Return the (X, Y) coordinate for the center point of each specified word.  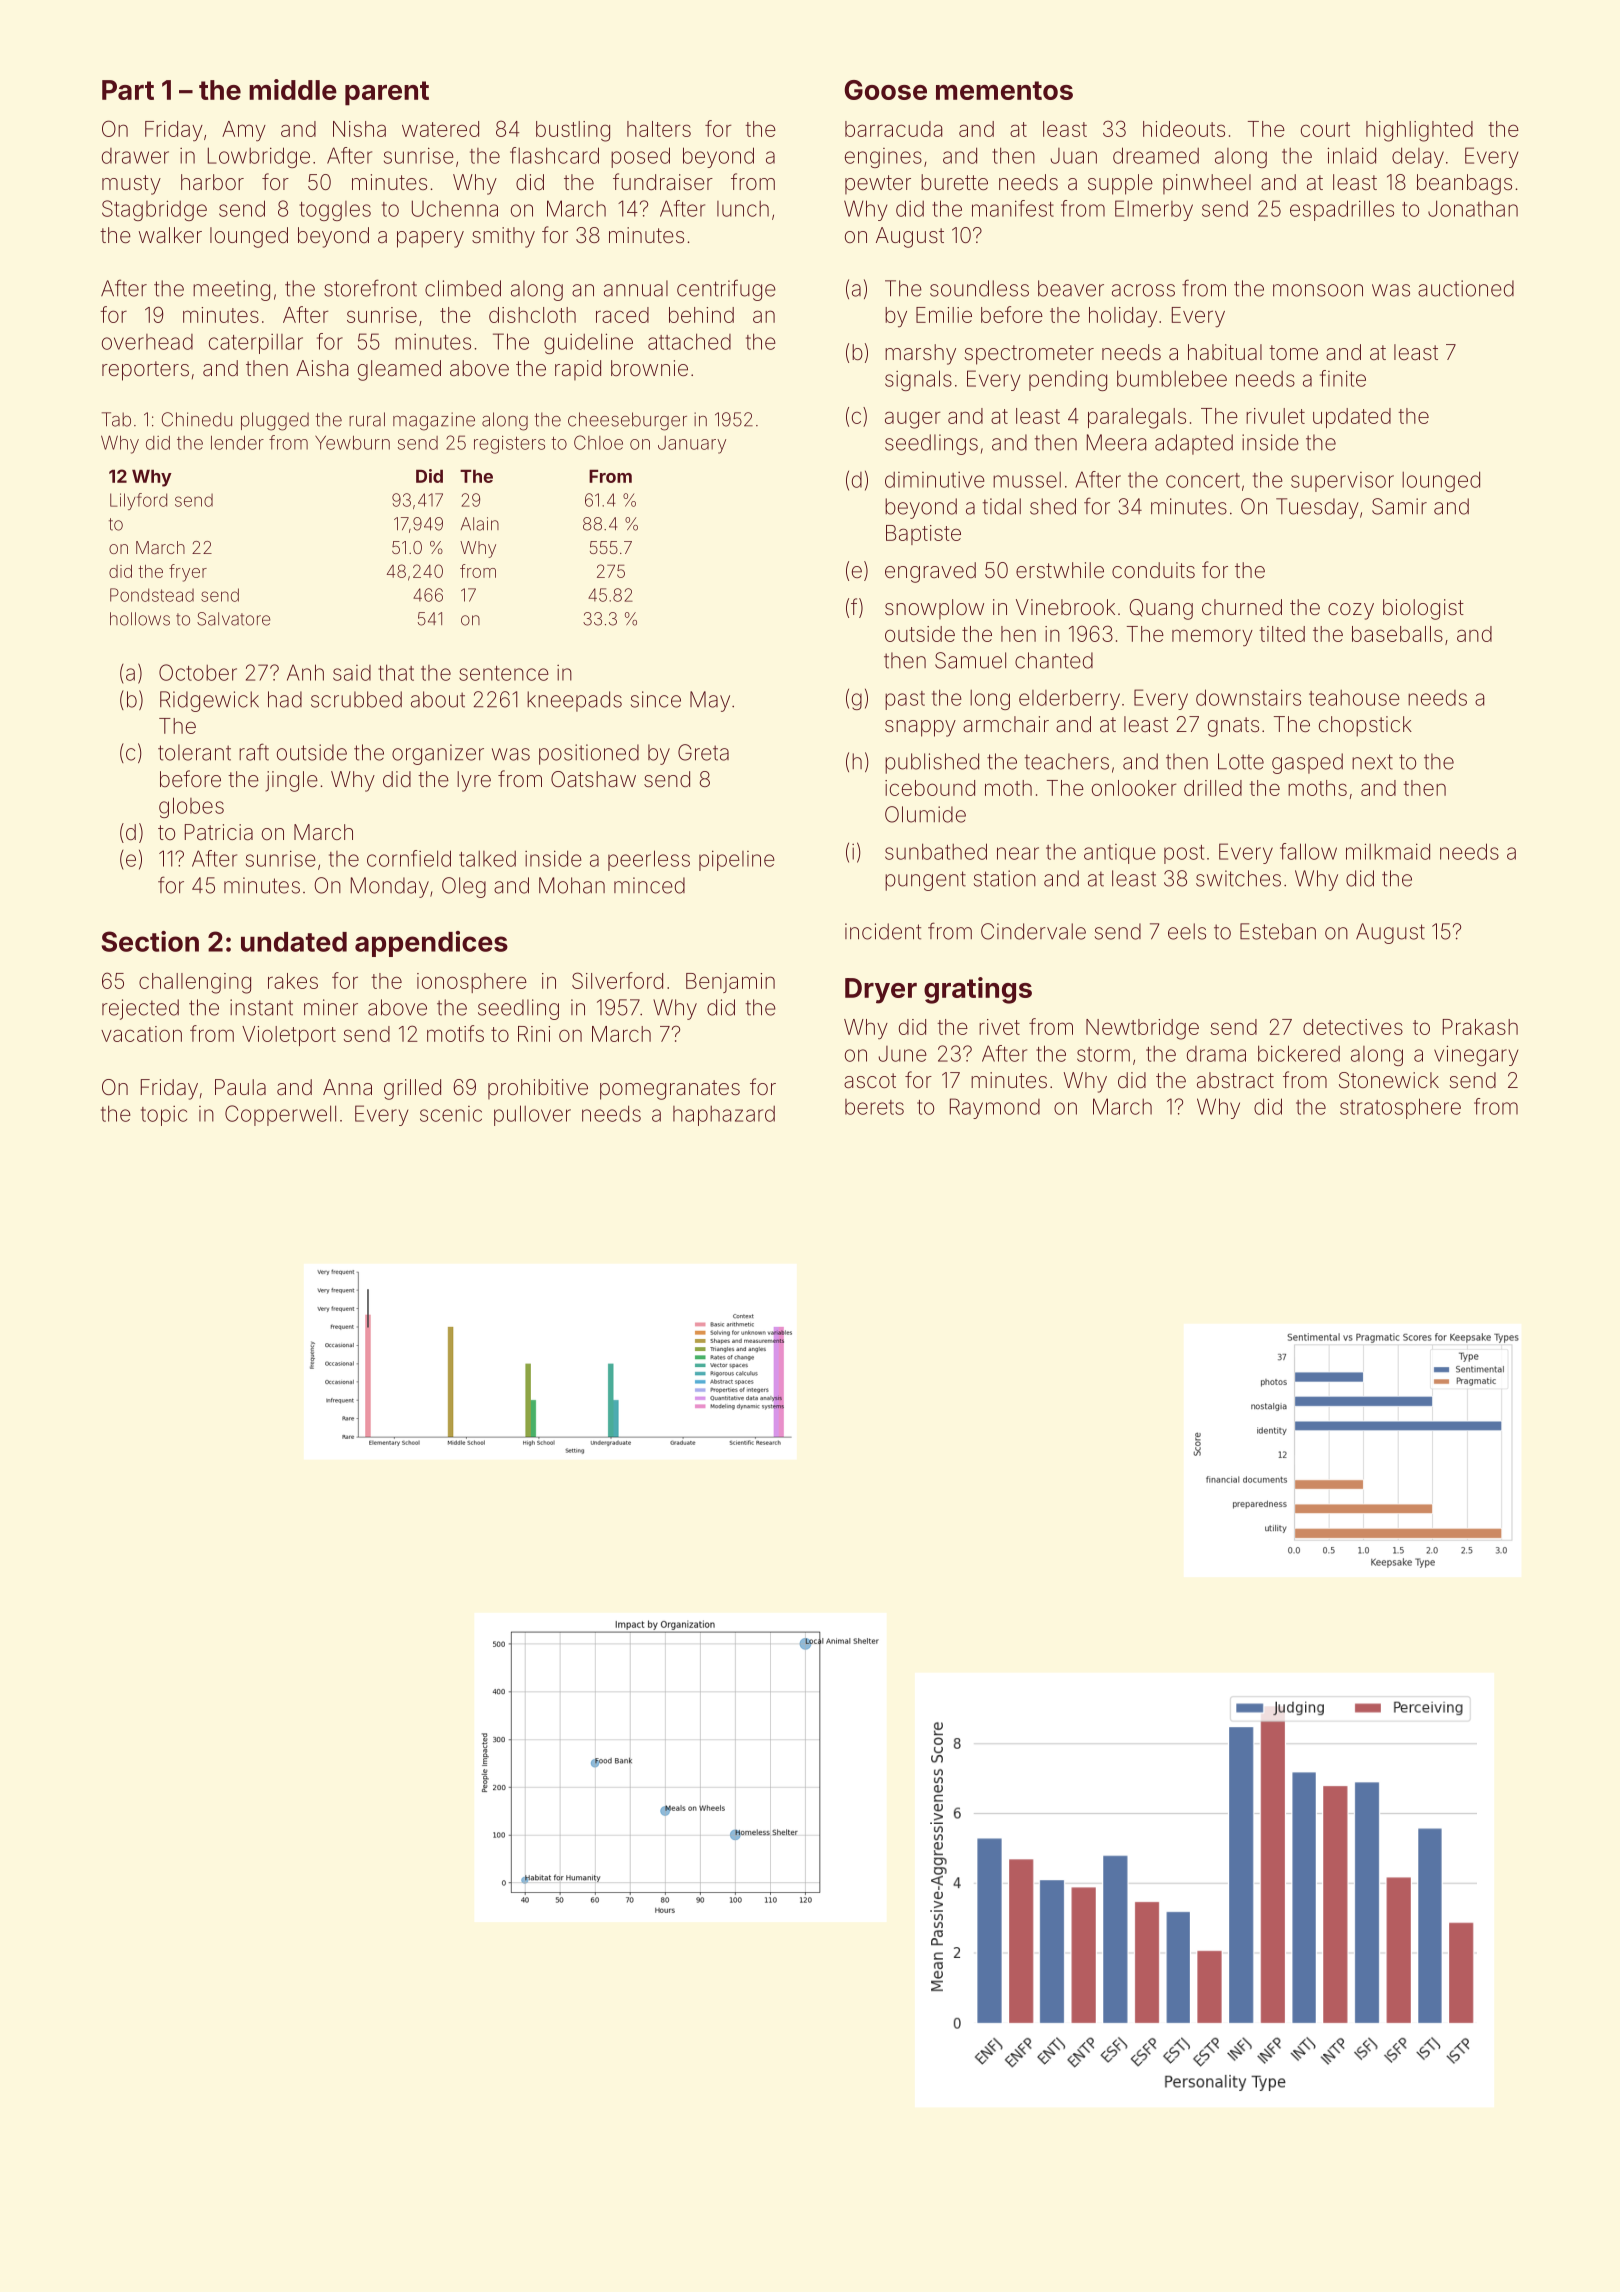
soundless (979, 288)
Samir (1399, 506)
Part (128, 90)
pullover (532, 1115)
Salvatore (233, 619)
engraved (930, 572)
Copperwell (280, 1115)
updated (1352, 418)
